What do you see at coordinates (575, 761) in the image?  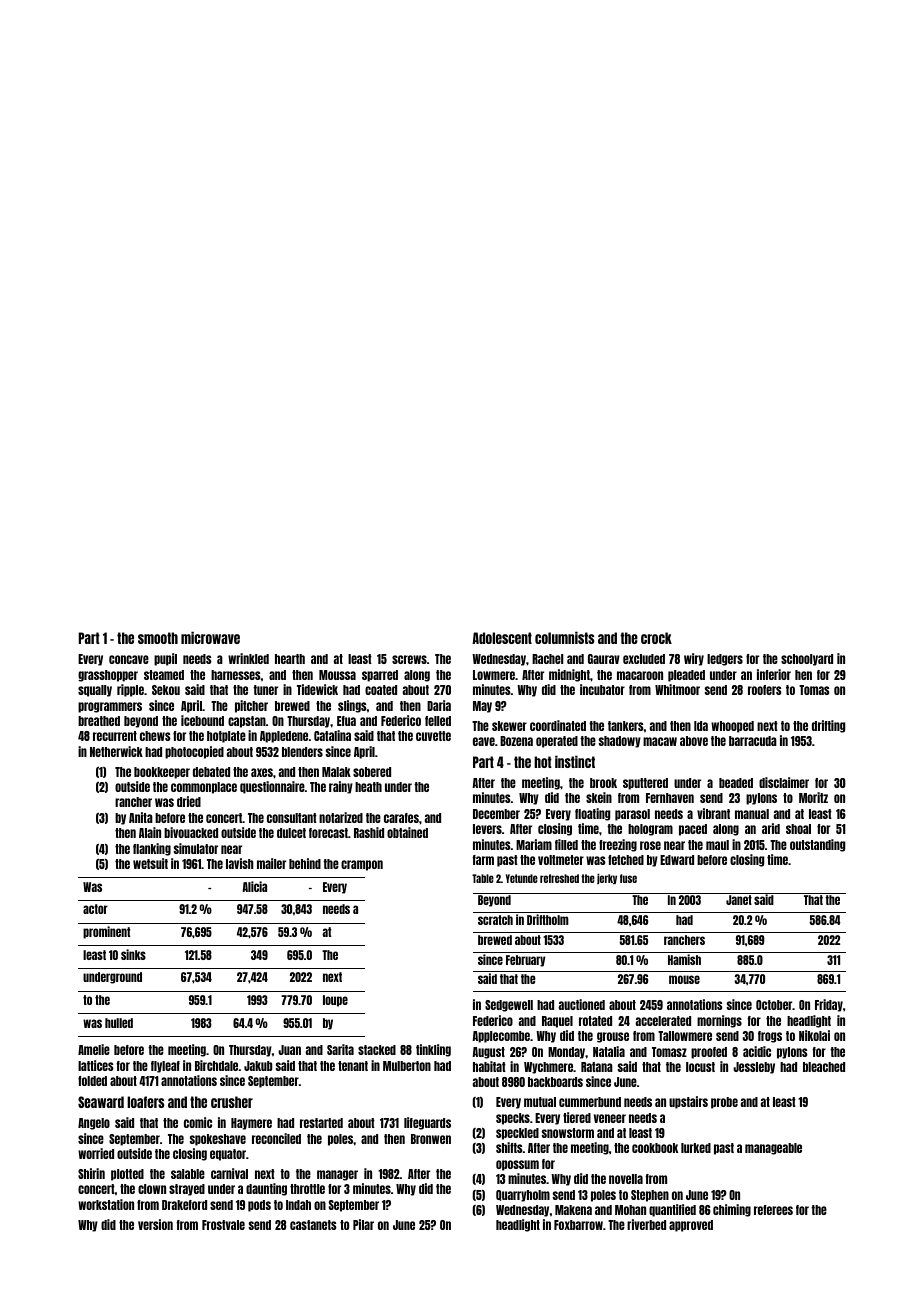 I see `instinct` at bounding box center [575, 761].
